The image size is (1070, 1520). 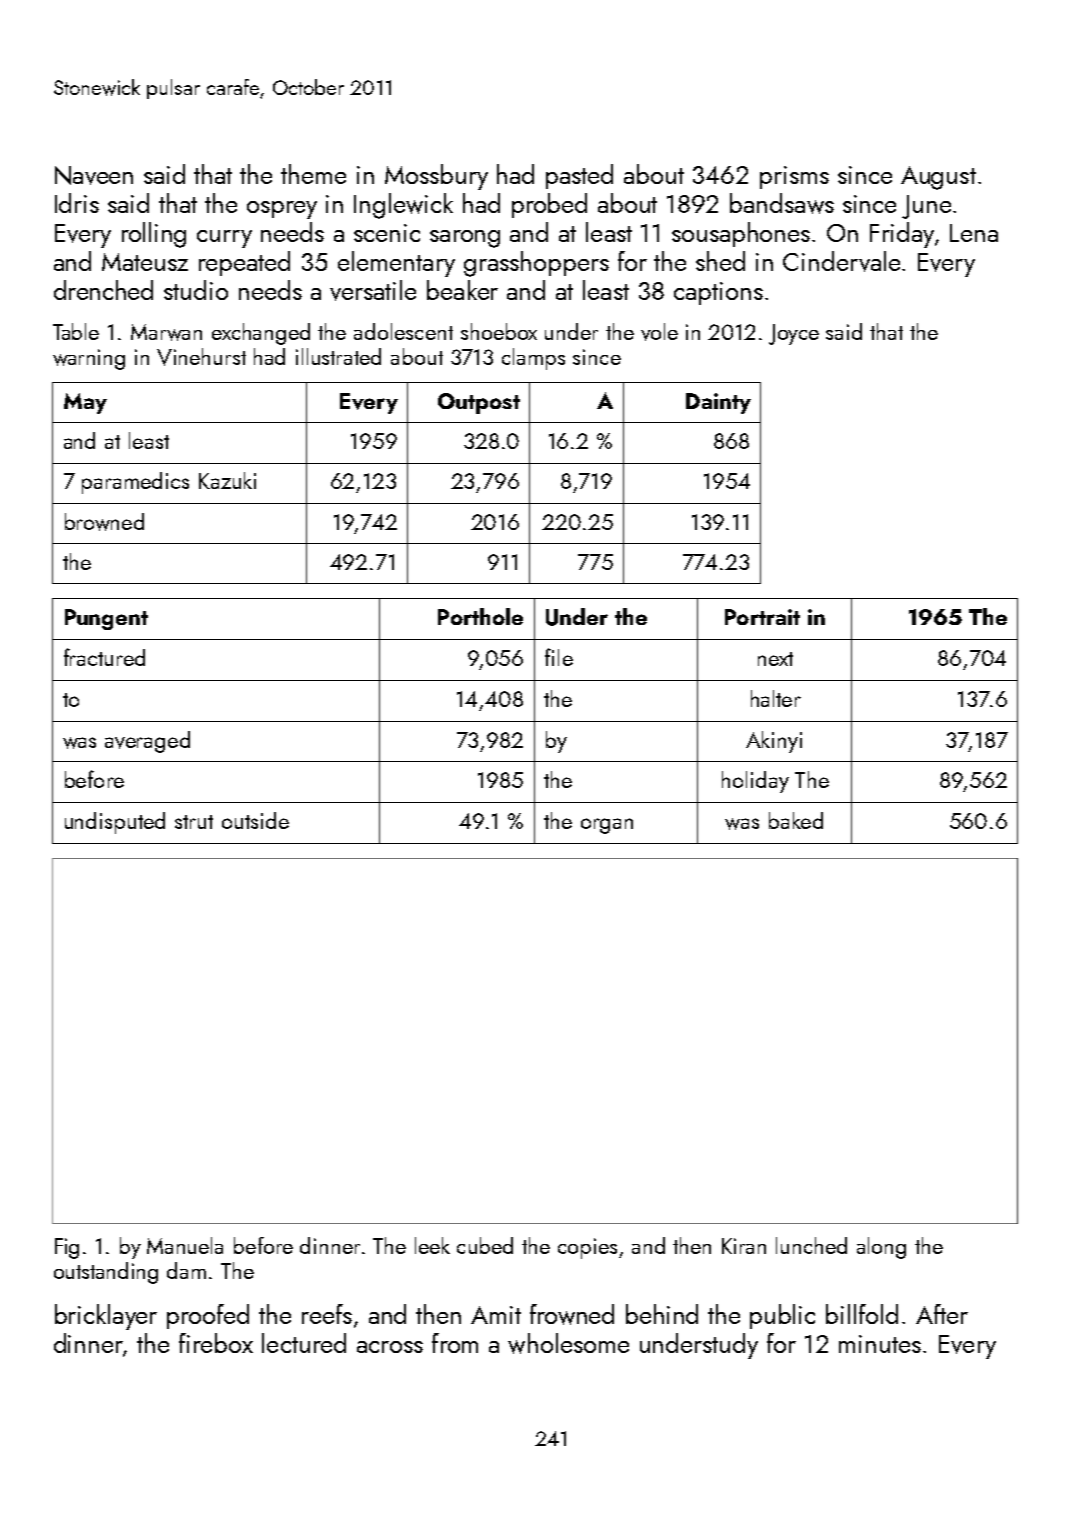 What do you see at coordinates (796, 820) in the screenshot?
I see `baked` at bounding box center [796, 820].
